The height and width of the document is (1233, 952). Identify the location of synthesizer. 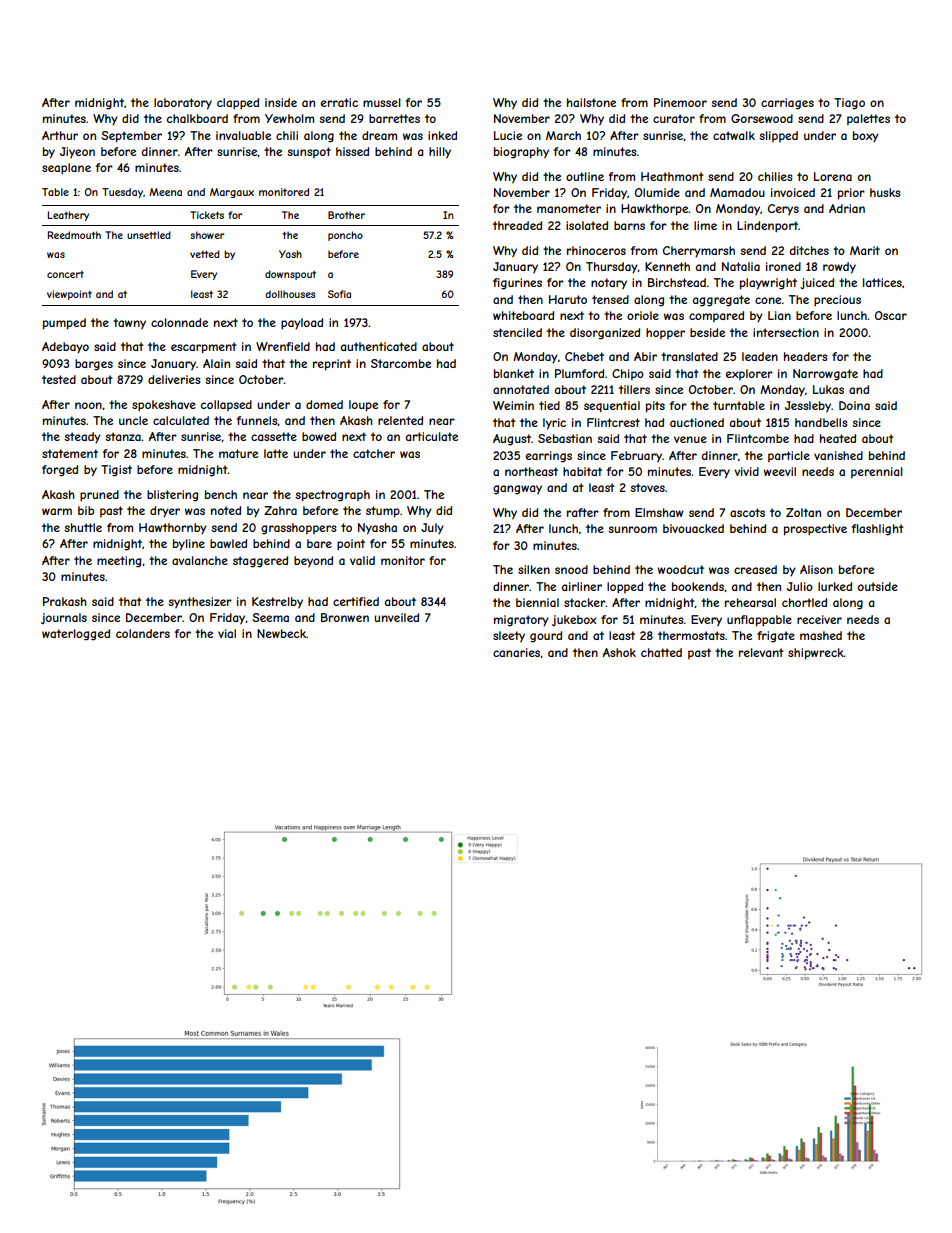
(200, 602).
